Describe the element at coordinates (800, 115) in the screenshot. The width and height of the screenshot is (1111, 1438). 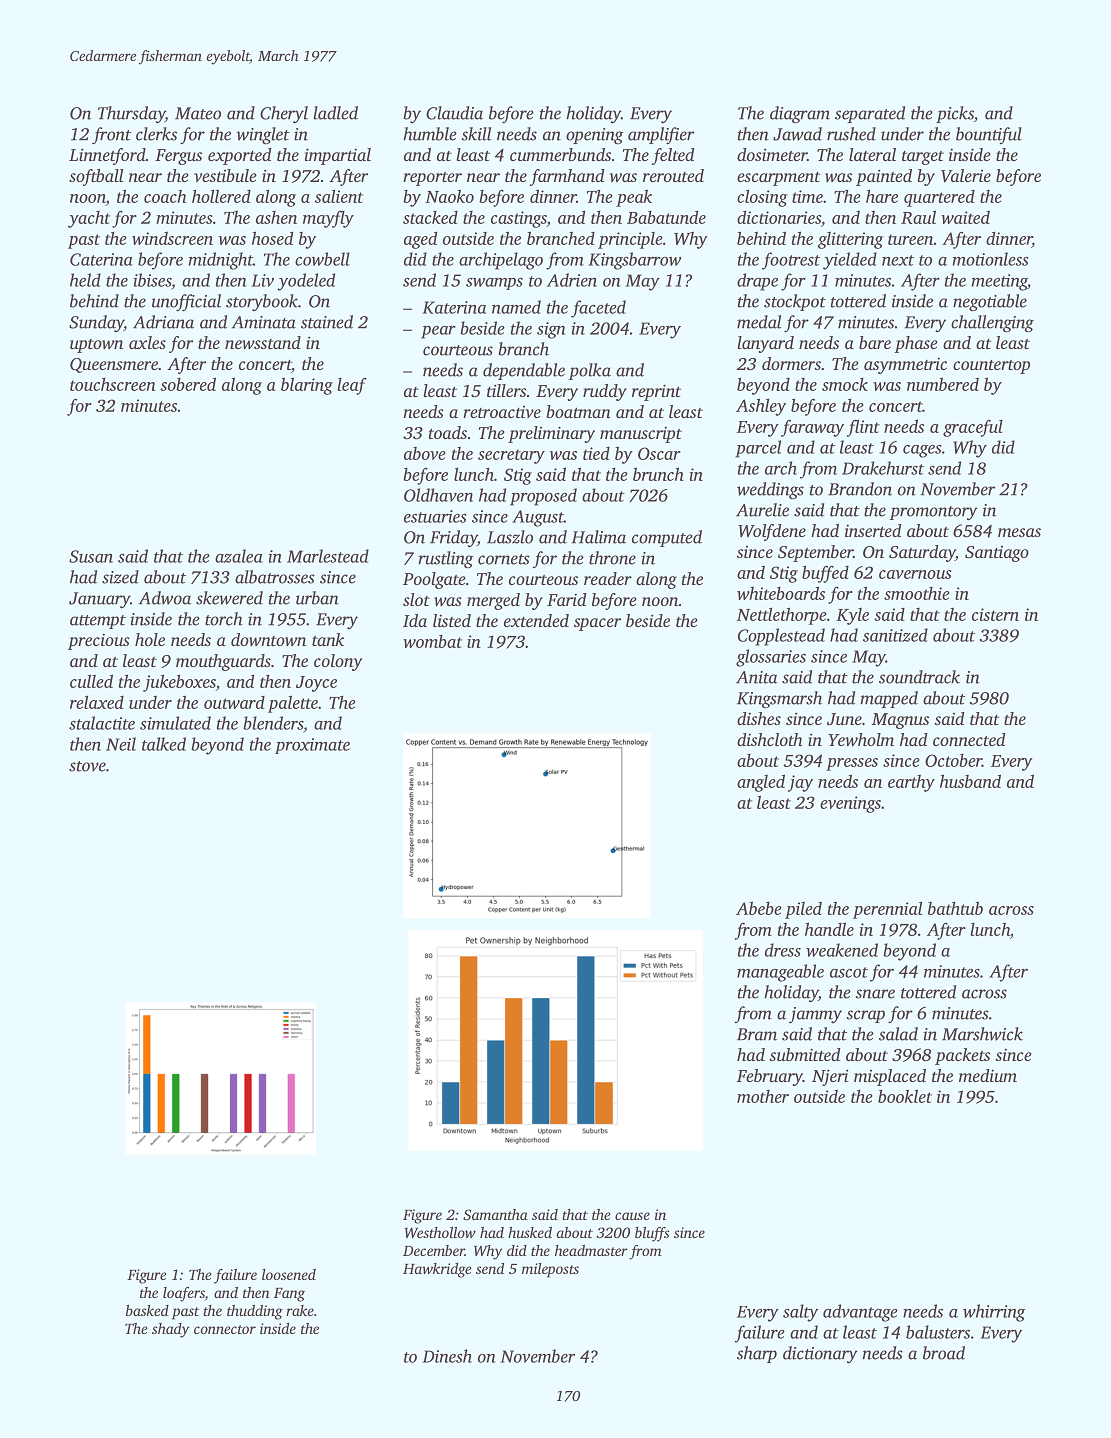
I see `diagram` at that location.
